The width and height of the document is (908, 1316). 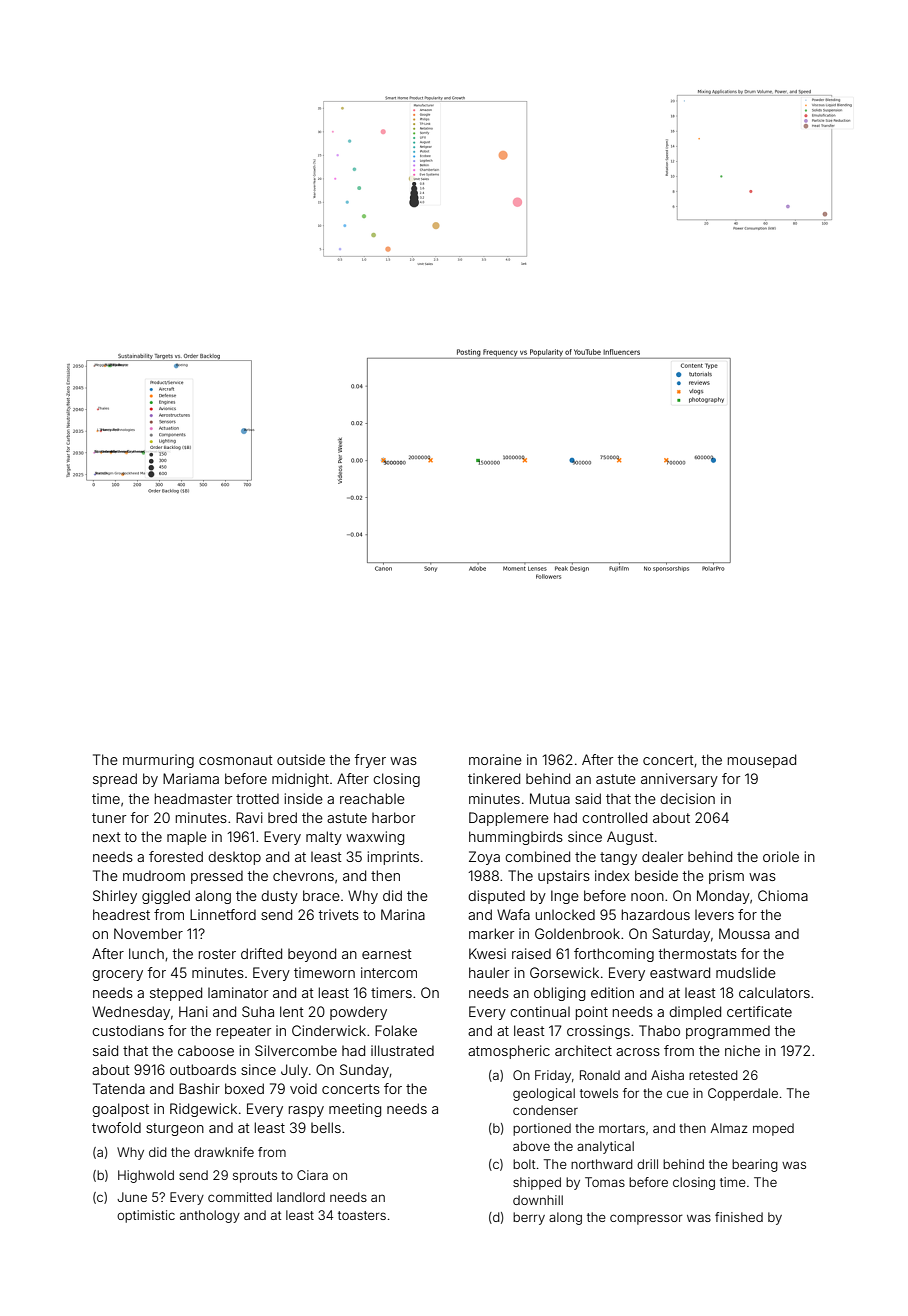 I want to click on berry, so click(x=529, y=1218).
